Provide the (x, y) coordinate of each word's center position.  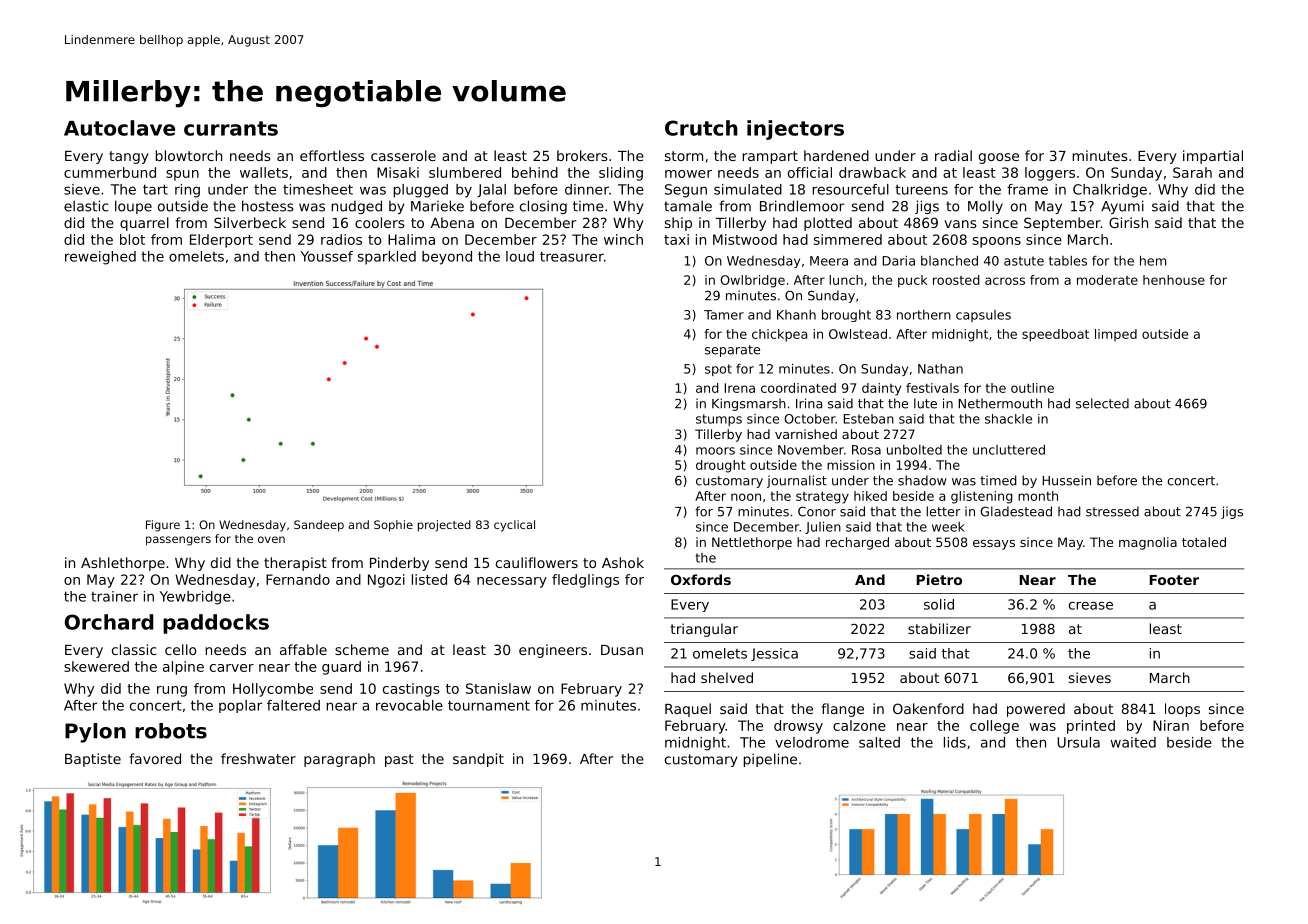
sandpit (478, 760)
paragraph (339, 760)
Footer (1174, 580)
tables (1068, 261)
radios (341, 239)
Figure (163, 526)
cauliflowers (537, 562)
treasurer (572, 256)
